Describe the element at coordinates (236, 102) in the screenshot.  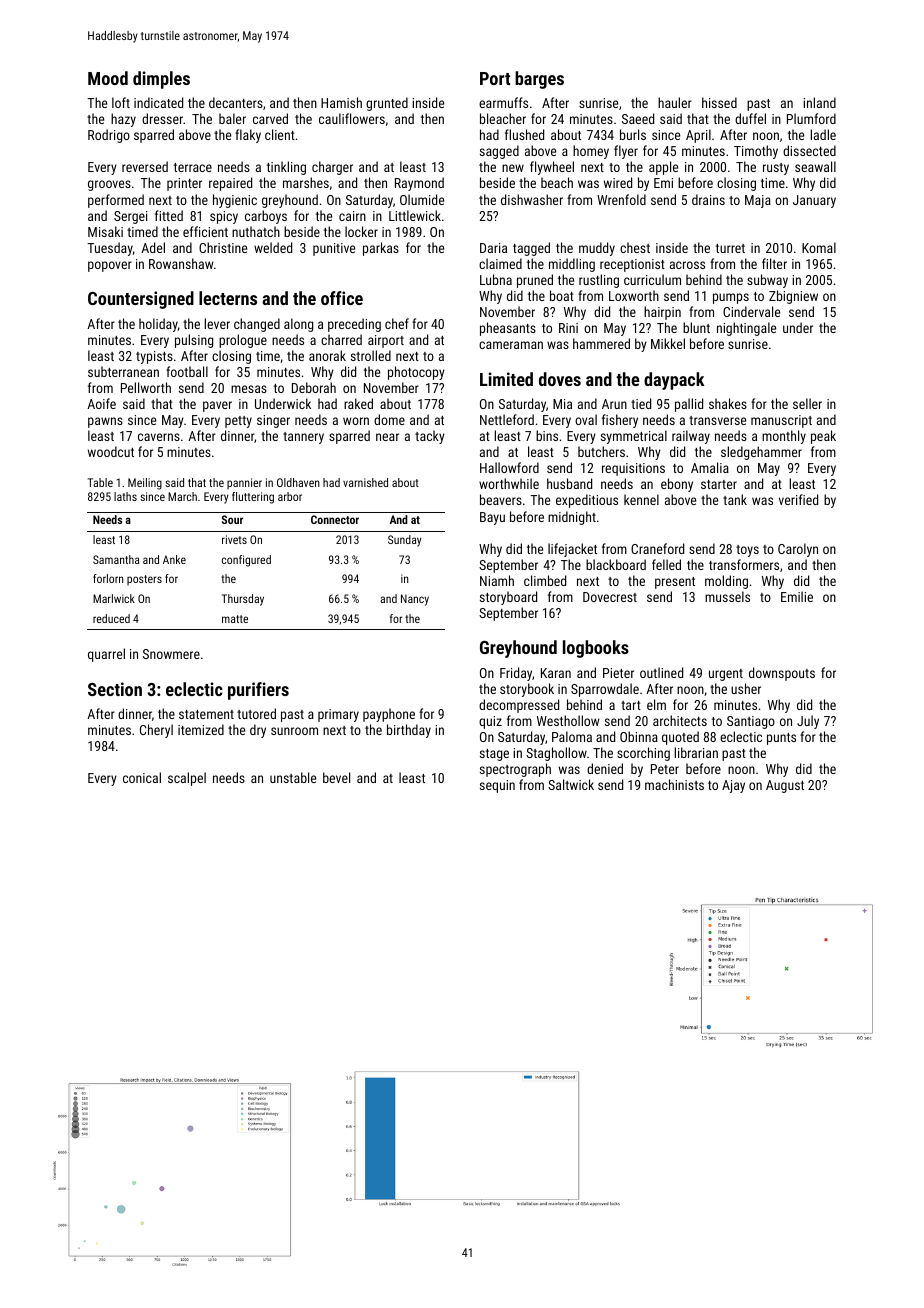
I see `decanters` at that location.
